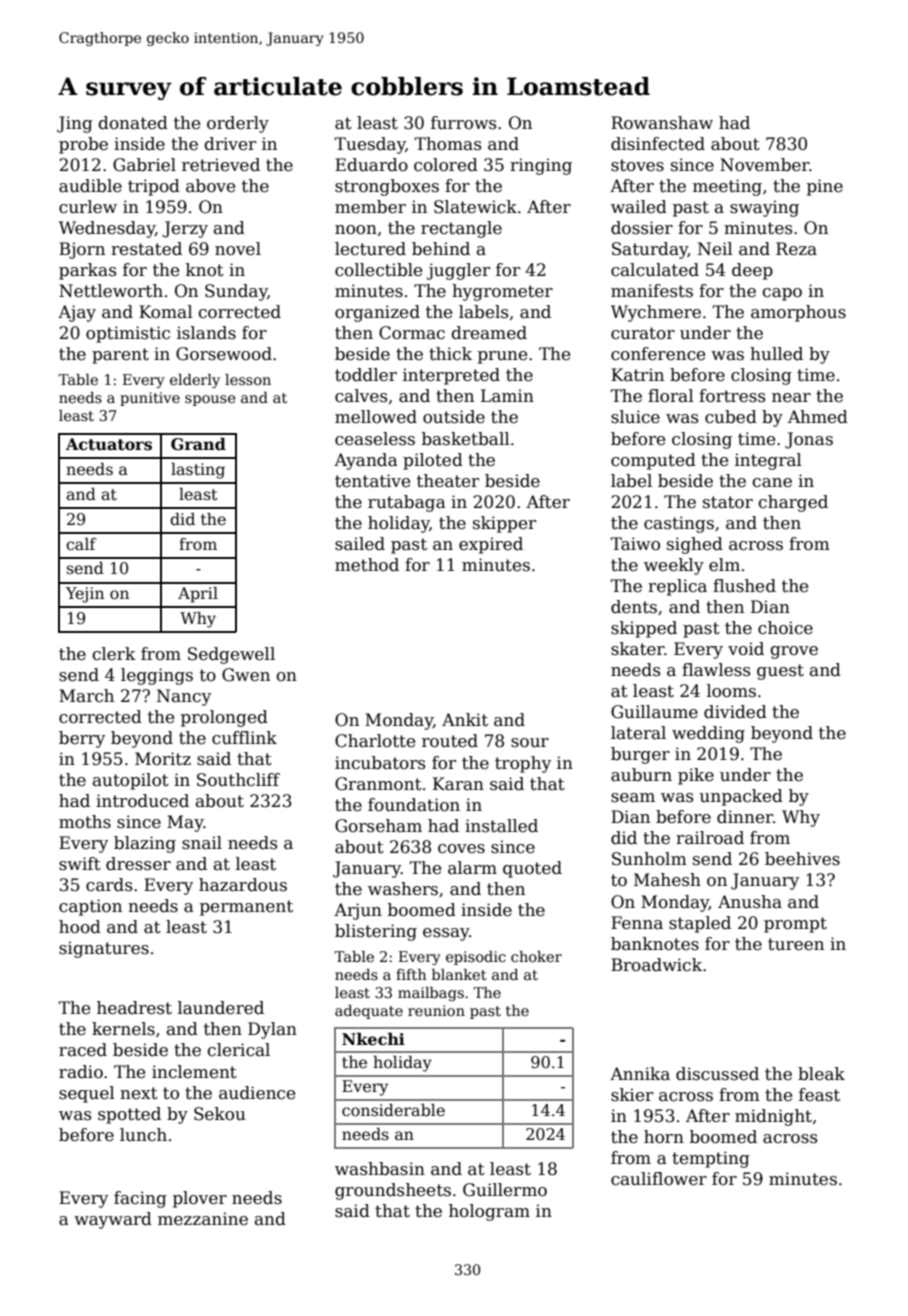 Image resolution: width=908 pixels, height=1316 pixels. Describe the element at coordinates (715, 249) in the screenshot. I see `Neil` at that location.
